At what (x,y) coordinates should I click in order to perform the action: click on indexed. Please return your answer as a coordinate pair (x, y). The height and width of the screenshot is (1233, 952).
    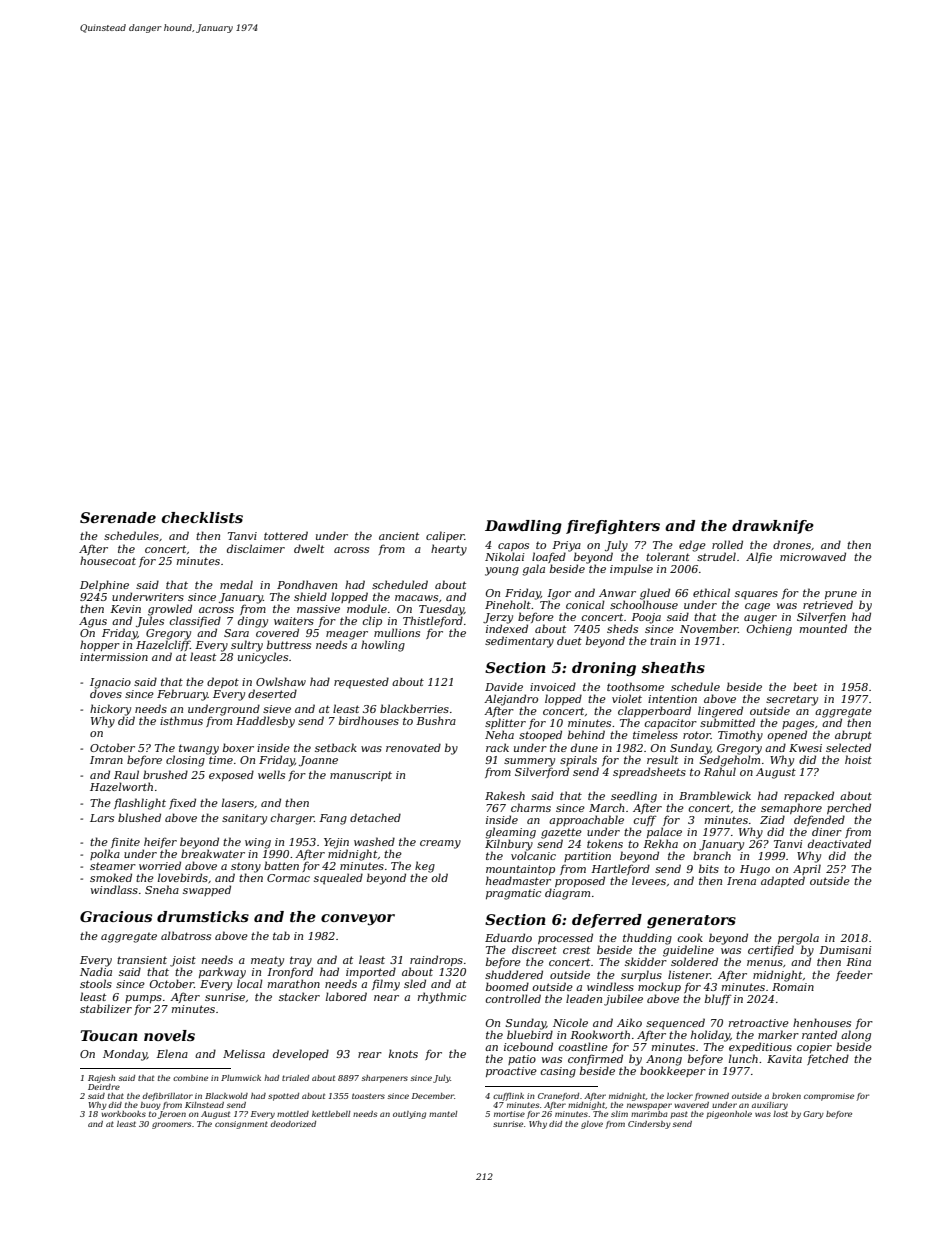
    Looking at the image, I should click on (507, 628).
